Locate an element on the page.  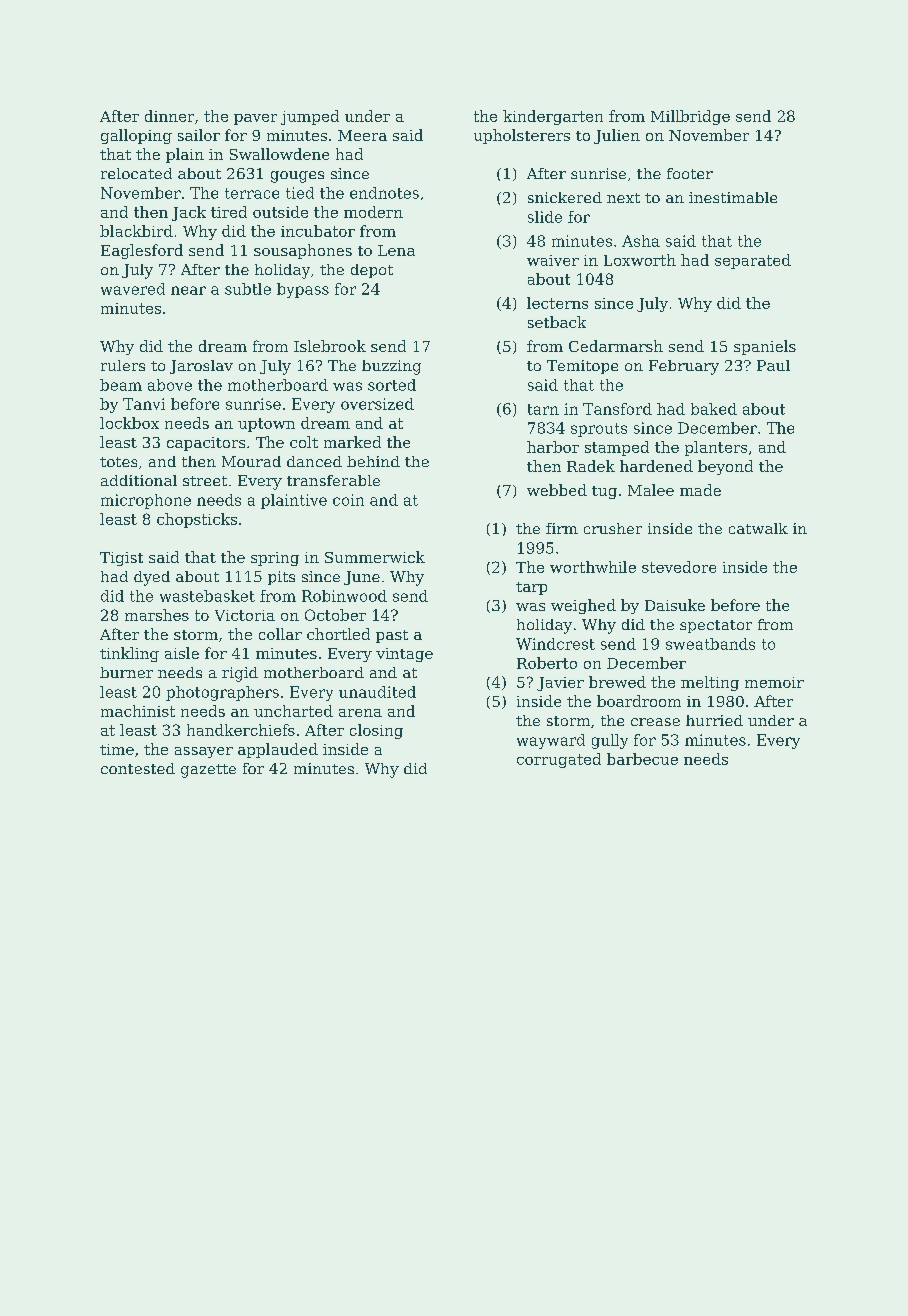
Jack is located at coordinates (189, 213).
